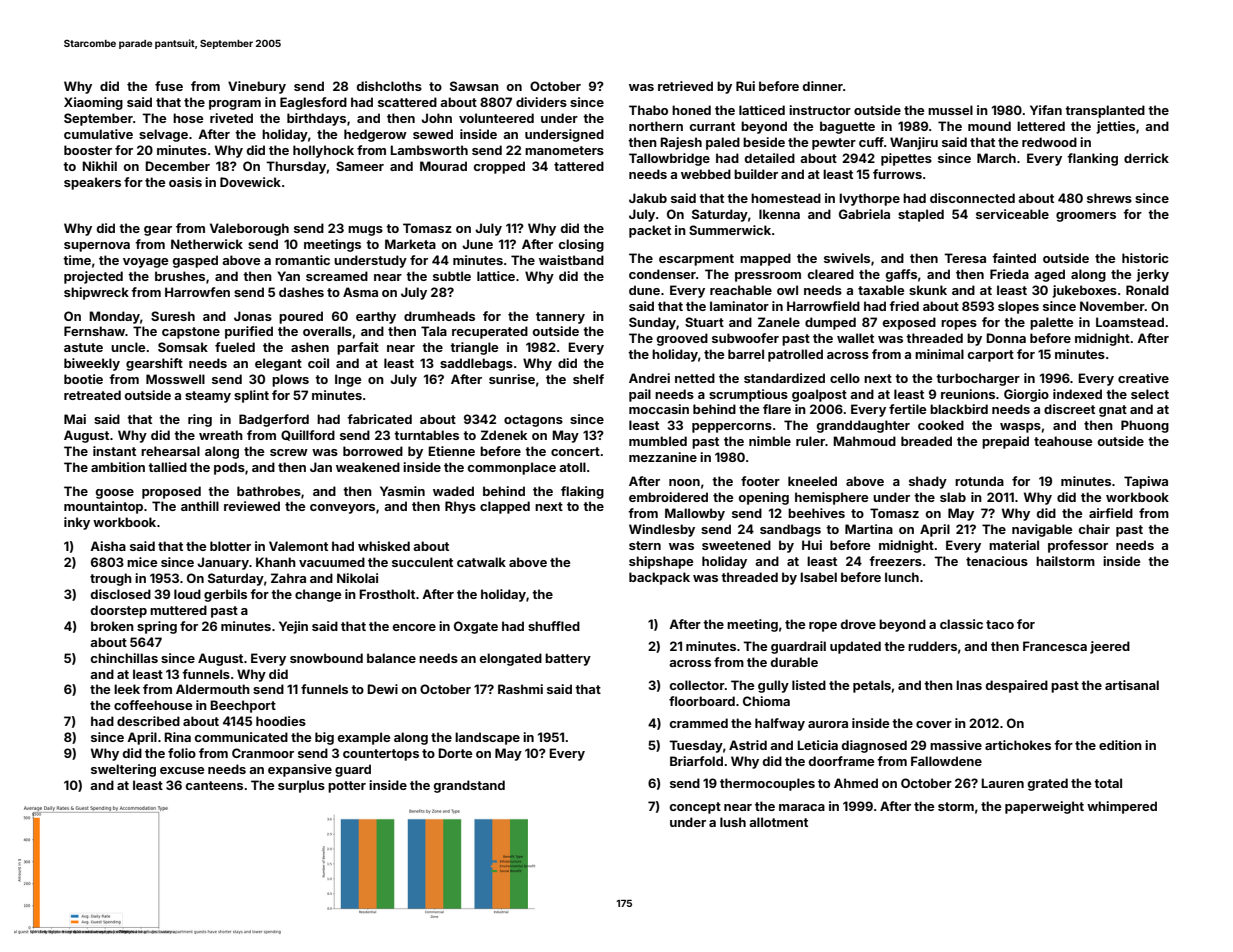 This document has width=1233, height=952. Describe the element at coordinates (365, 231) in the document. I see `mugs` at that location.
